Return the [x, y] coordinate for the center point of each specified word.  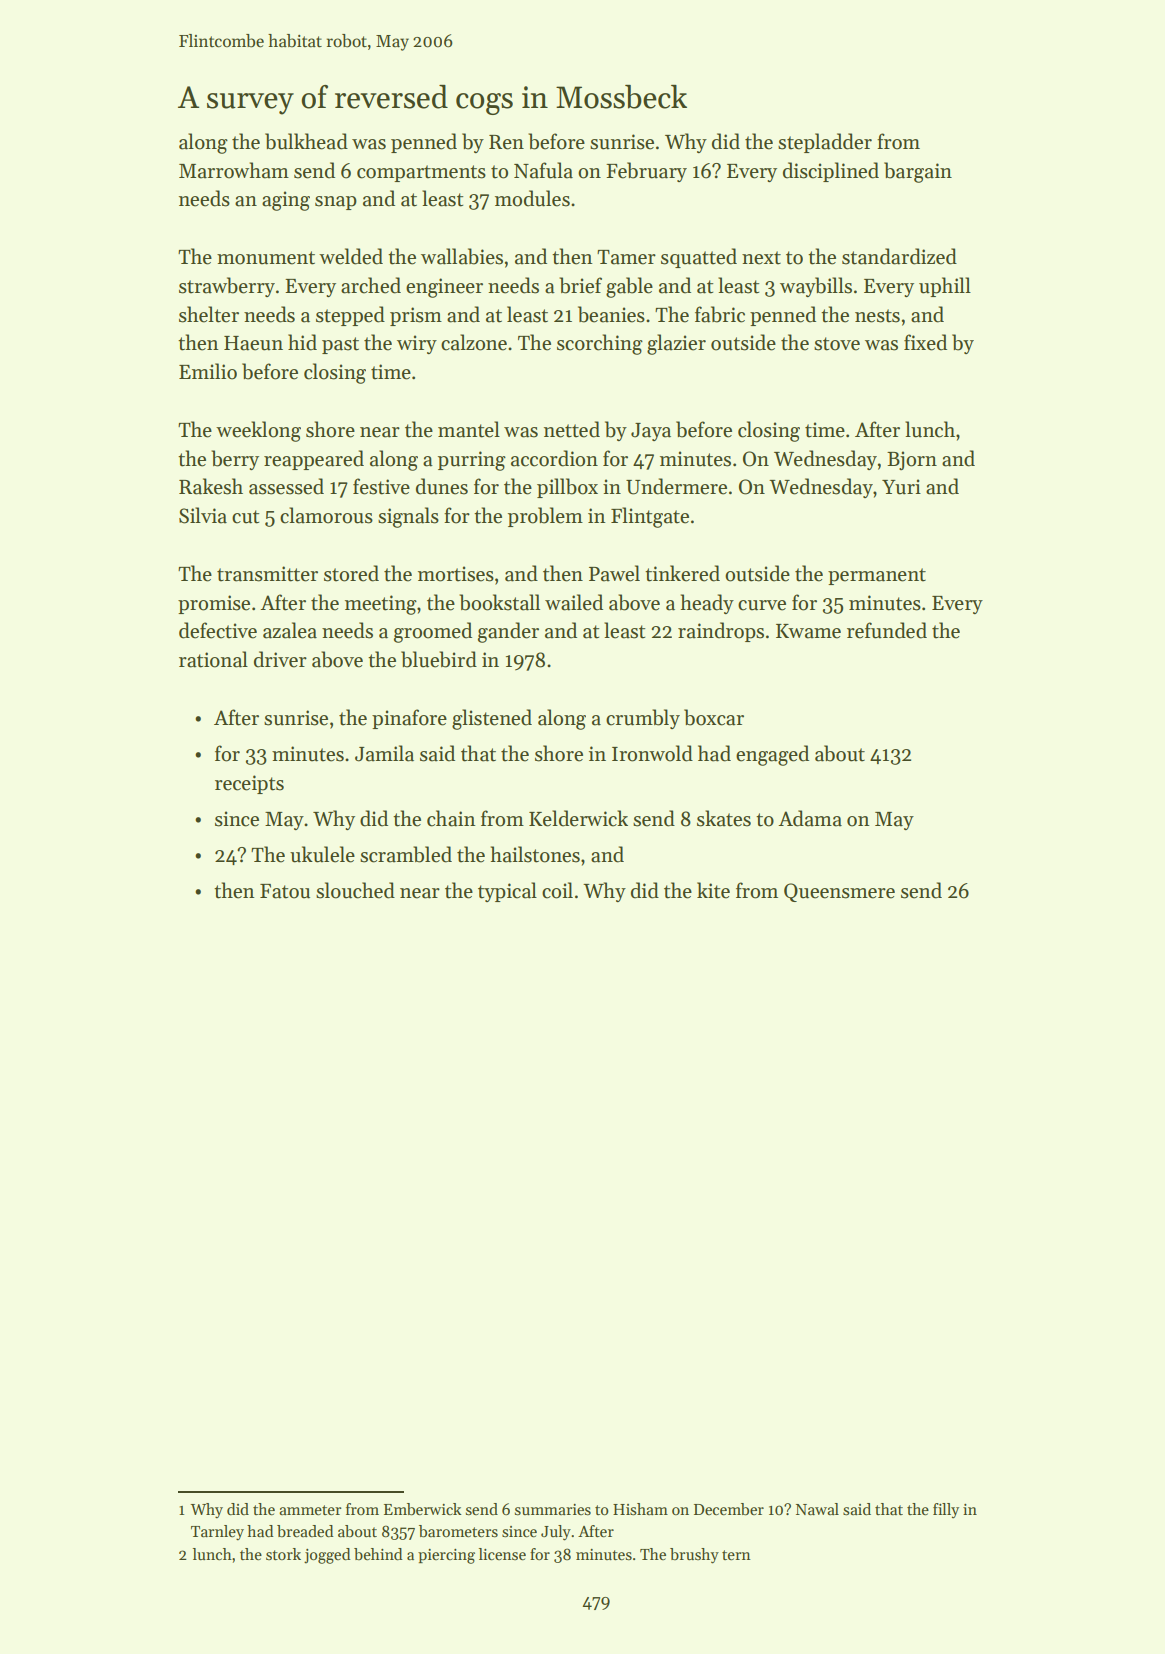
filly [946, 1510]
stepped [350, 316]
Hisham [640, 1509]
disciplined [831, 172]
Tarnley [217, 1532]
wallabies [462, 256]
